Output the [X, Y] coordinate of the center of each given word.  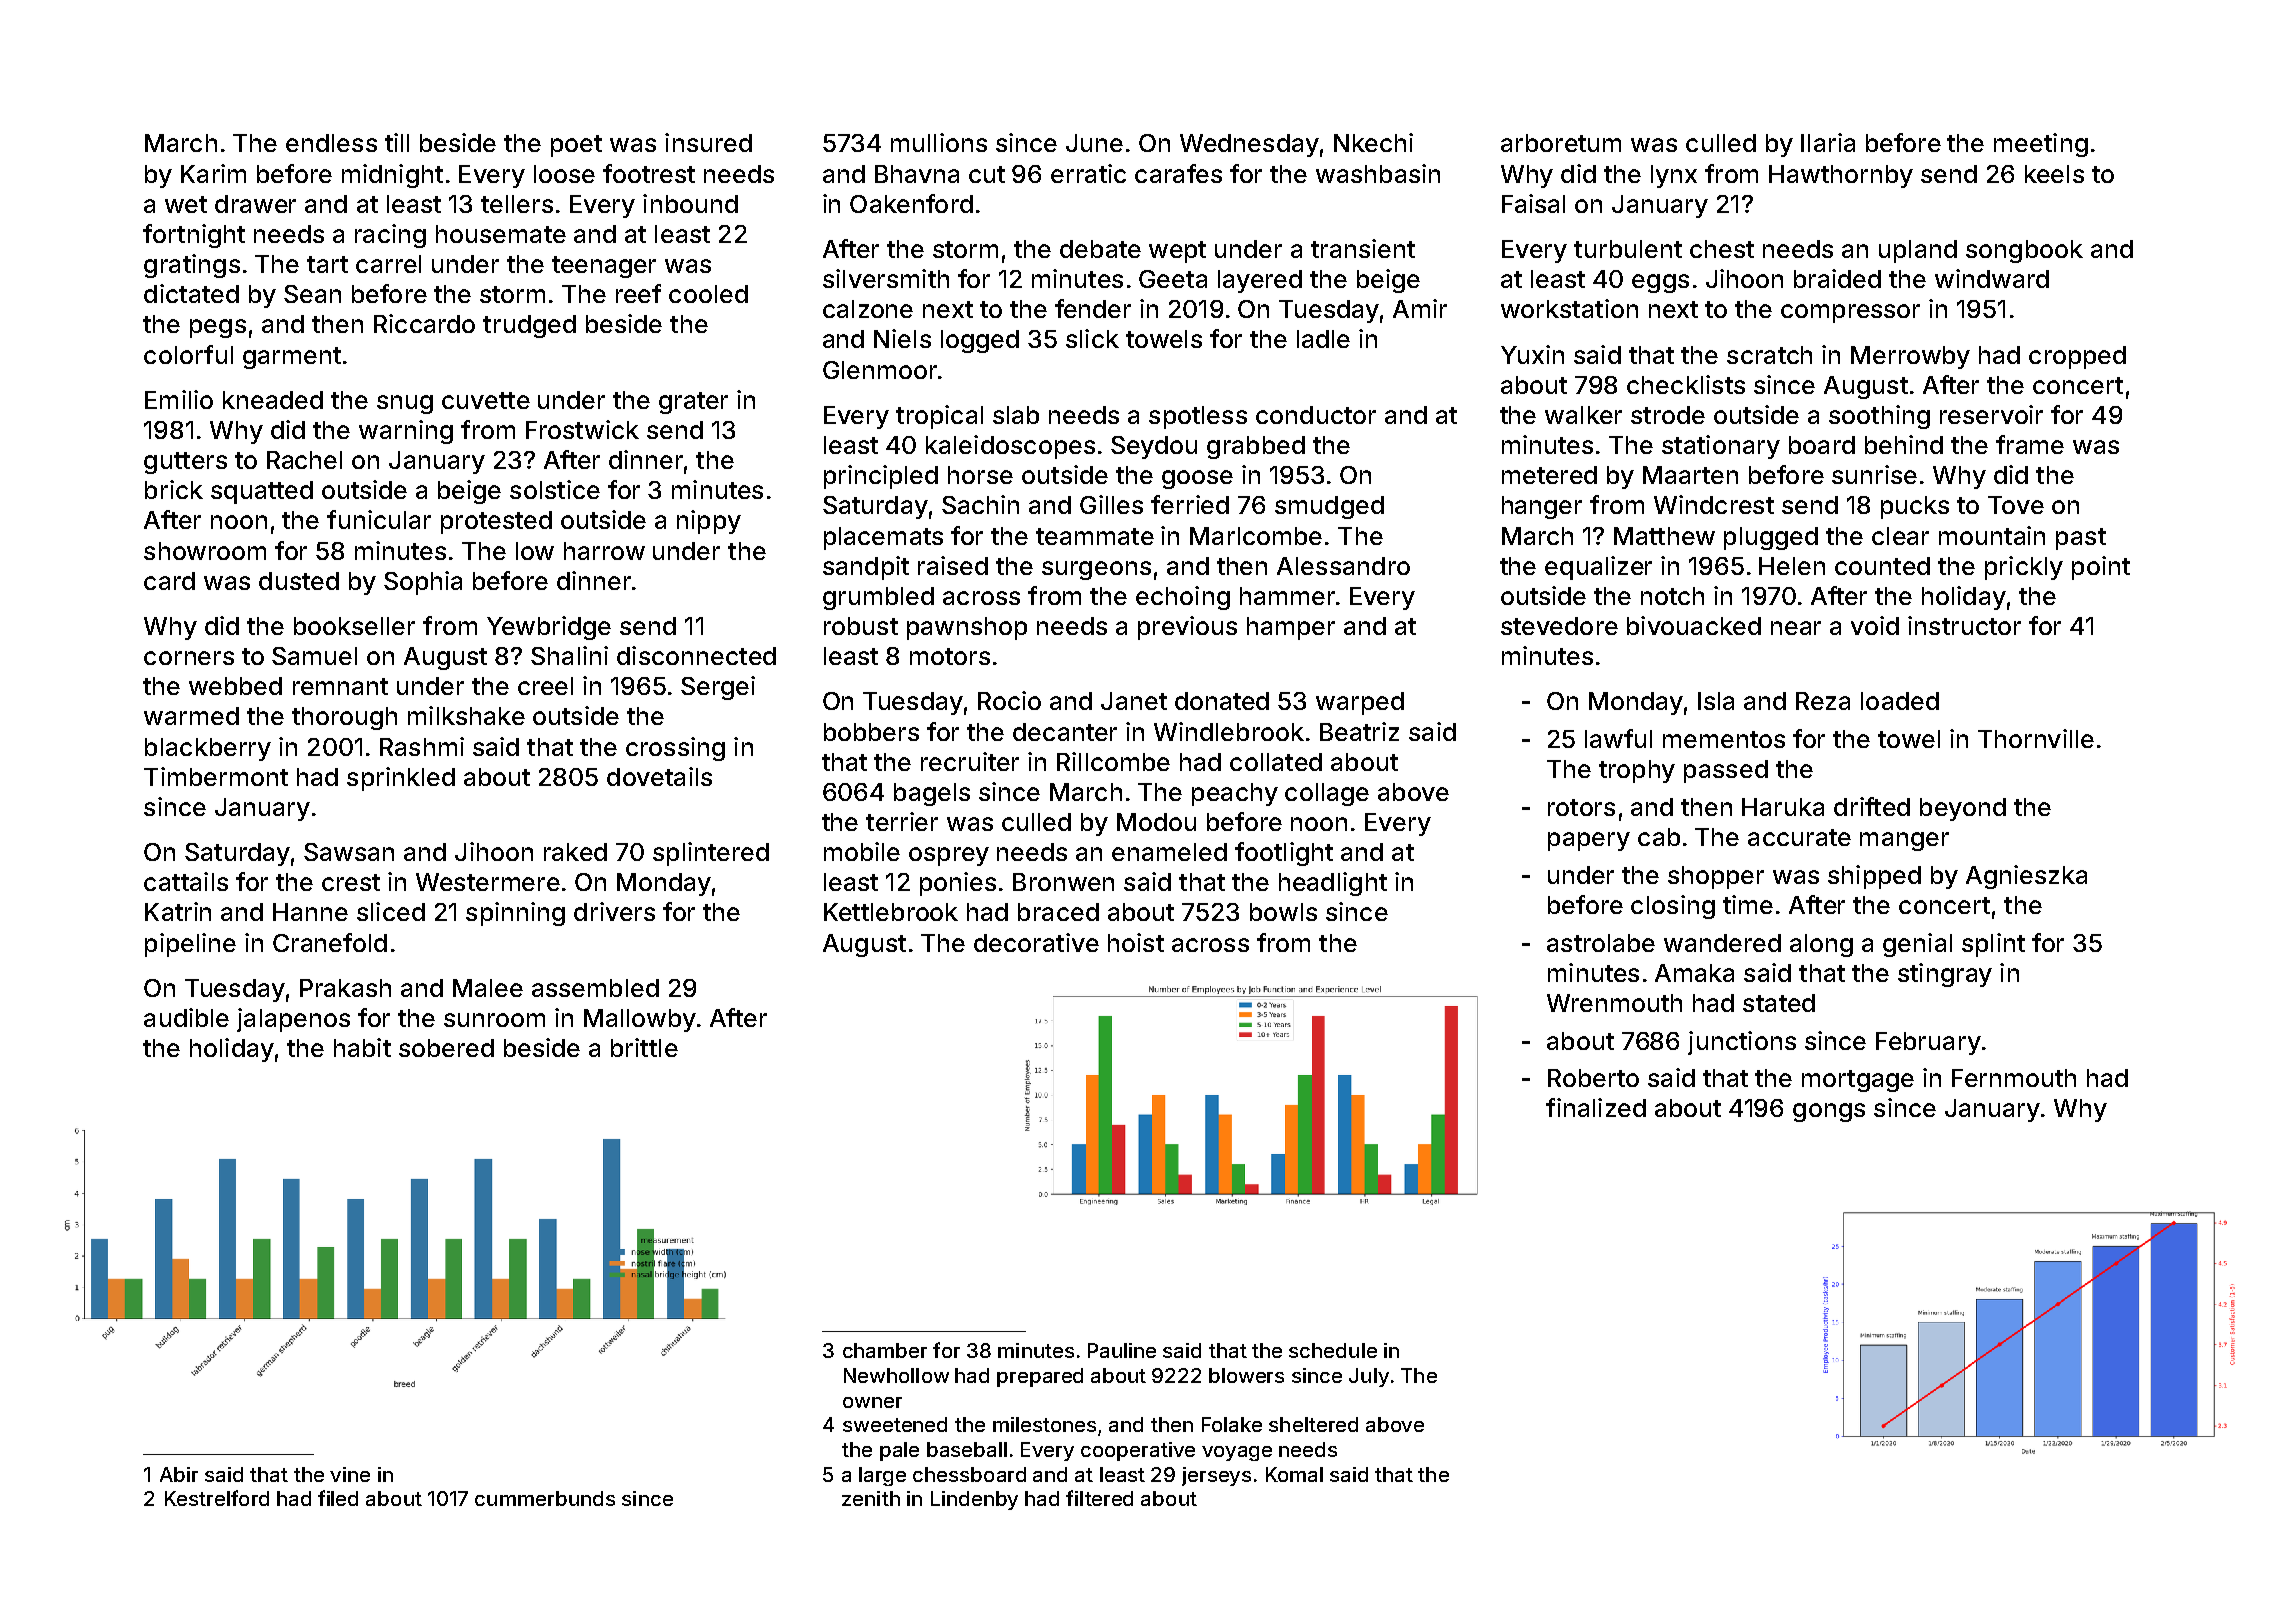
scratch [1769, 355]
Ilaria [1828, 142]
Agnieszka [2026, 877]
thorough [344, 718]
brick [174, 489]
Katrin [178, 911]
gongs [1829, 1112]
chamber [885, 1350]
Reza [1823, 701]
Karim [213, 173]
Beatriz [1359, 731]
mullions [939, 142]
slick [1092, 338]
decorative [1036, 942]
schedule [1333, 1350]
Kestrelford [217, 1498]
